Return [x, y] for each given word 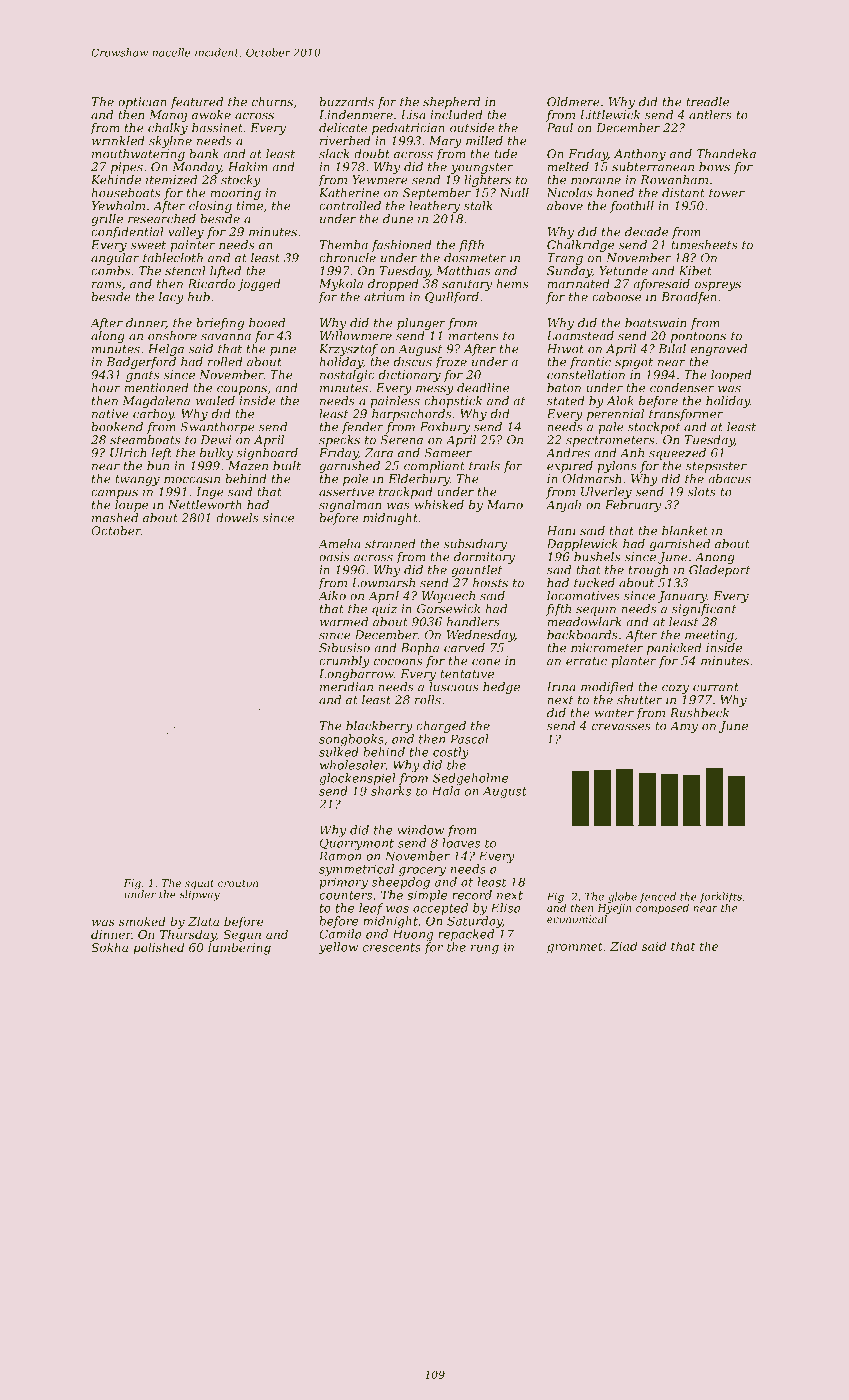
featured [196, 103]
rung [485, 949]
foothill [632, 207]
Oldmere [573, 102]
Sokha [109, 947]
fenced [658, 897]
